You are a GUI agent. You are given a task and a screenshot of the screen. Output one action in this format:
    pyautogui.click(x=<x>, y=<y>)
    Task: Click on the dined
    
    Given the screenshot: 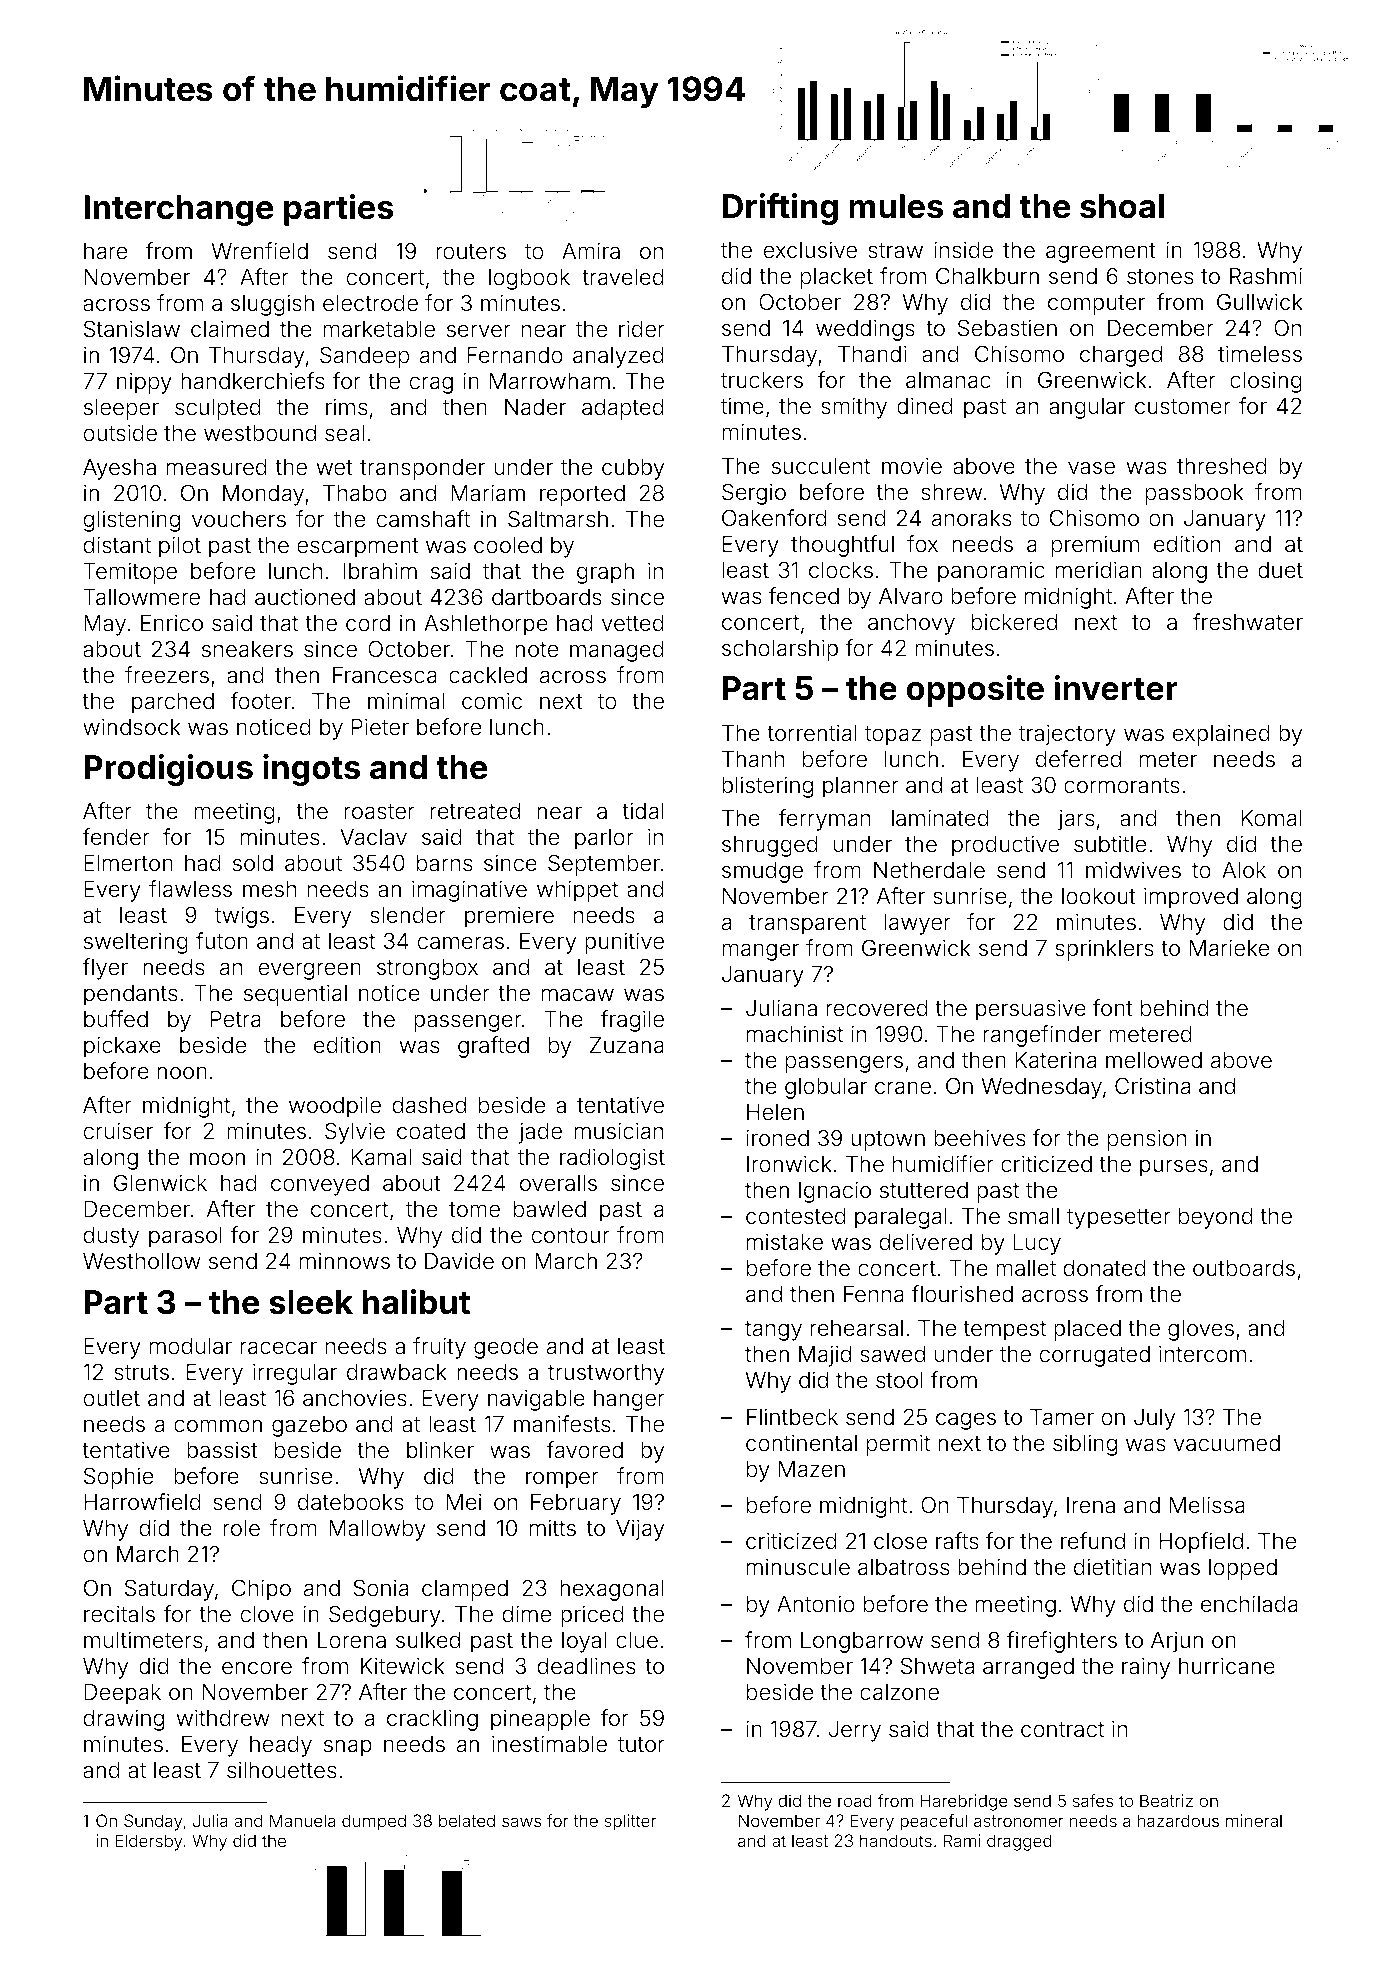 What is the action you would take?
    pyautogui.click(x=925, y=406)
